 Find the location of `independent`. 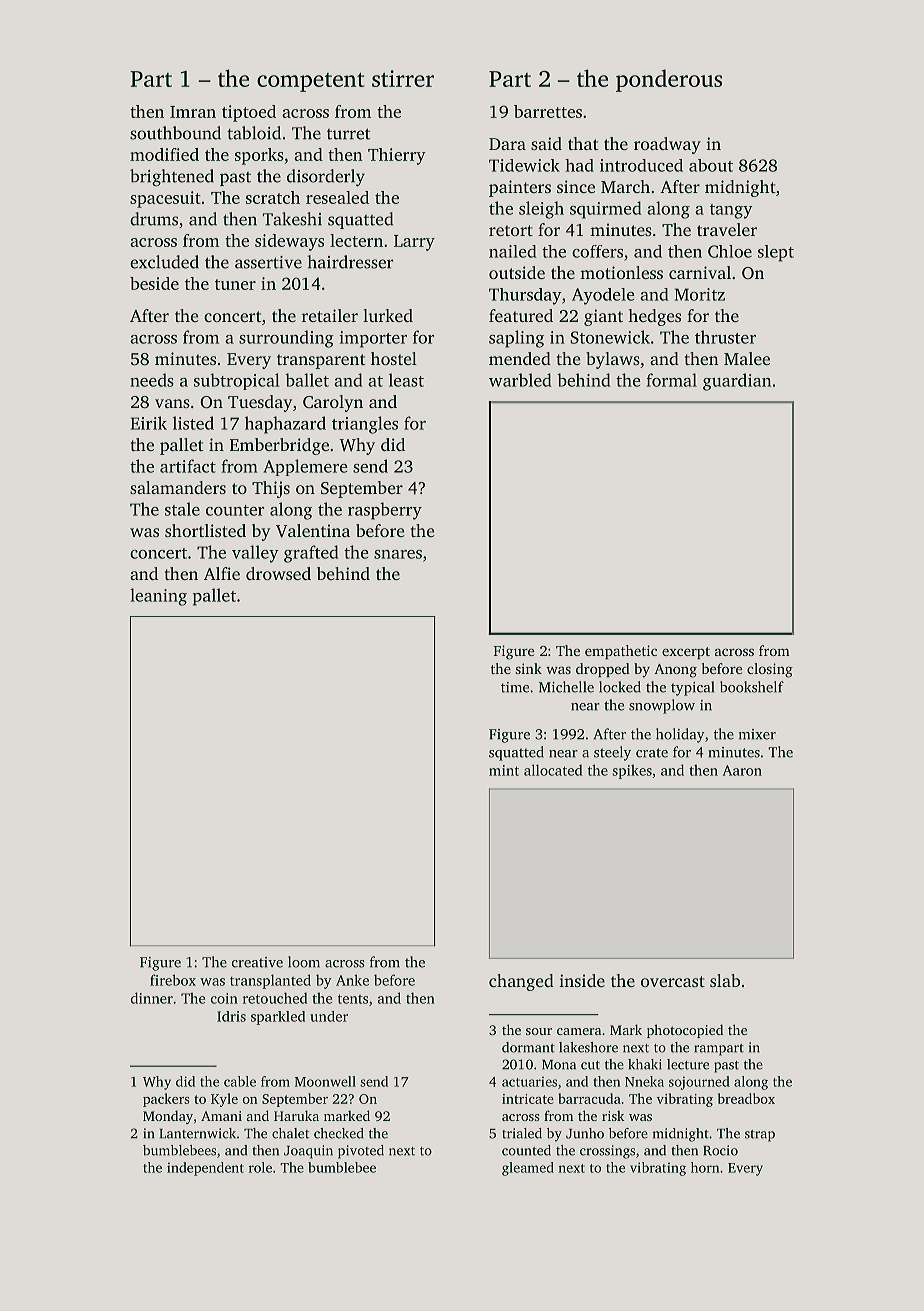

independent is located at coordinates (205, 1169).
